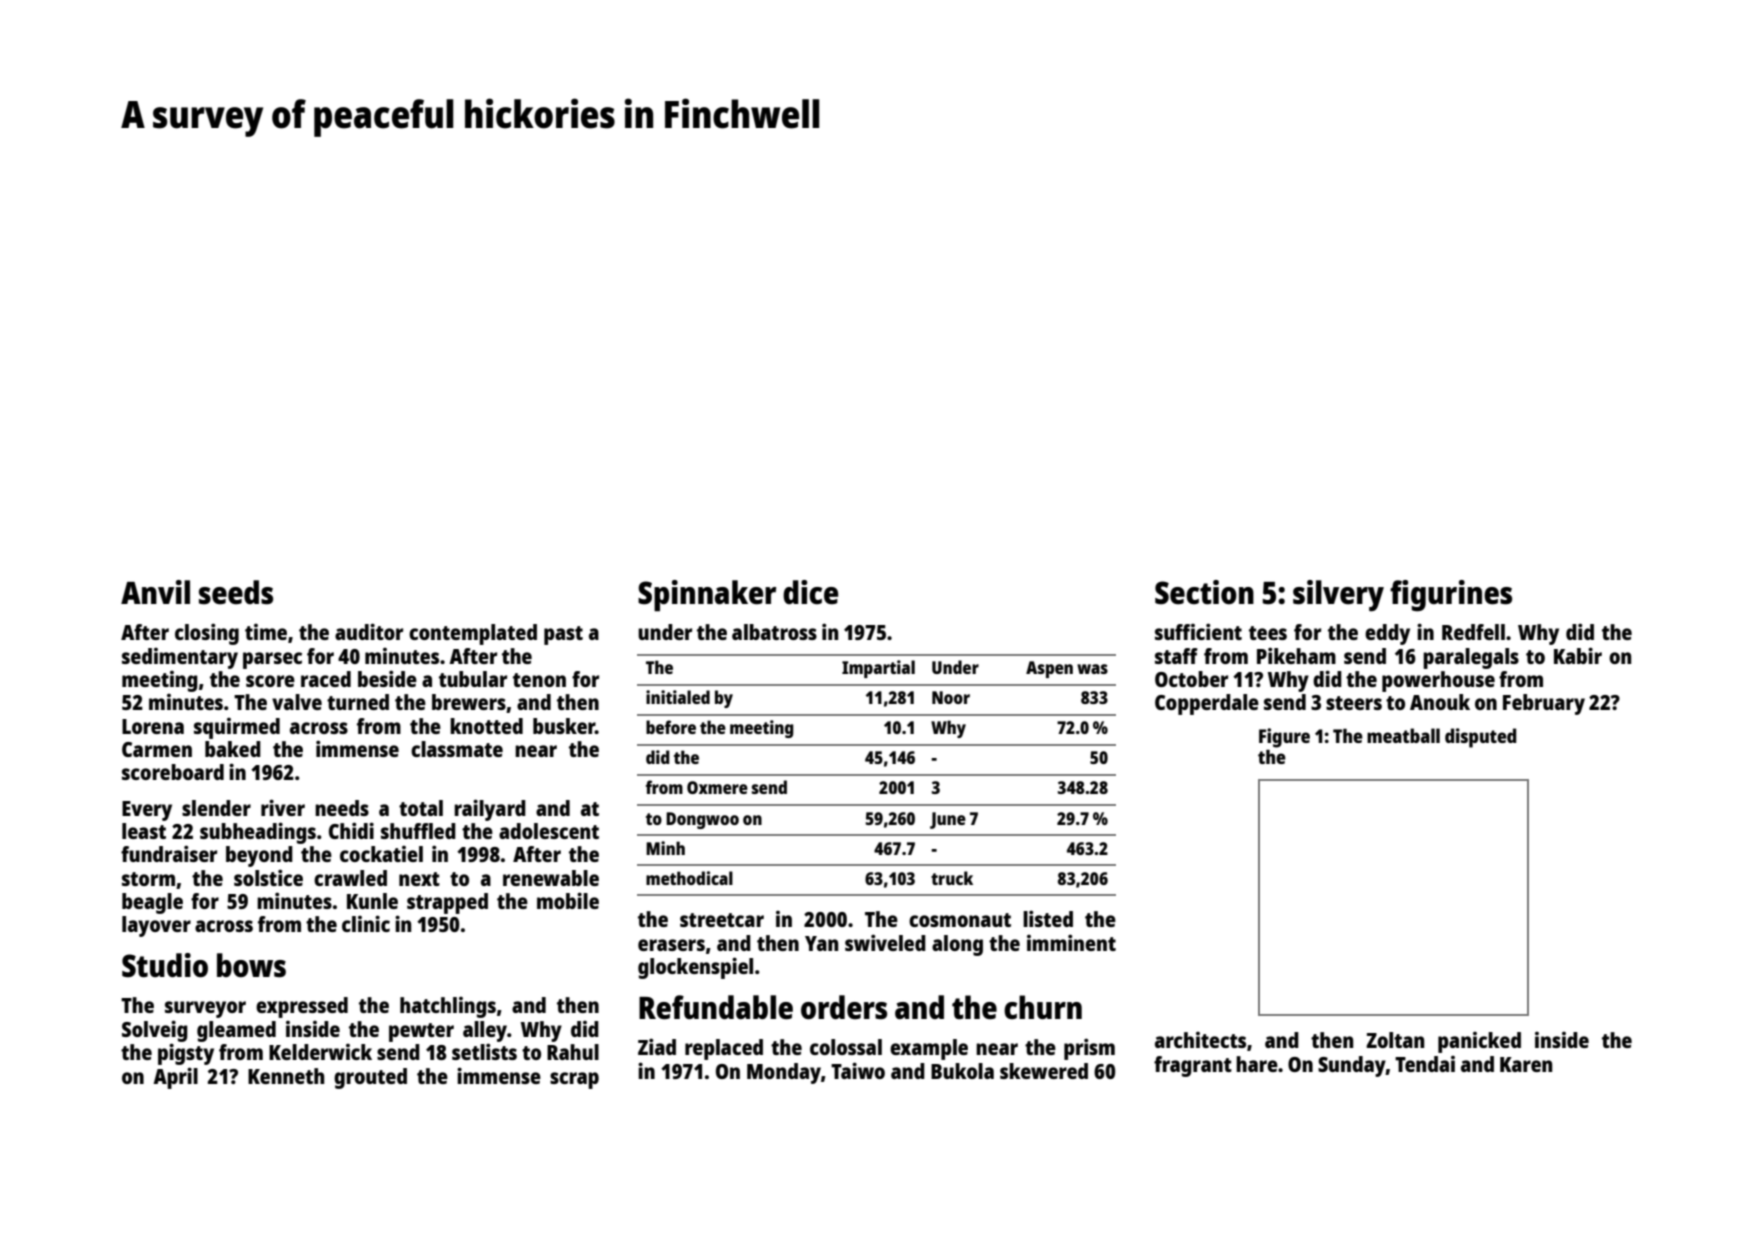 This screenshot has height=1241, width=1754. What do you see at coordinates (1544, 704) in the screenshot?
I see `February` at bounding box center [1544, 704].
